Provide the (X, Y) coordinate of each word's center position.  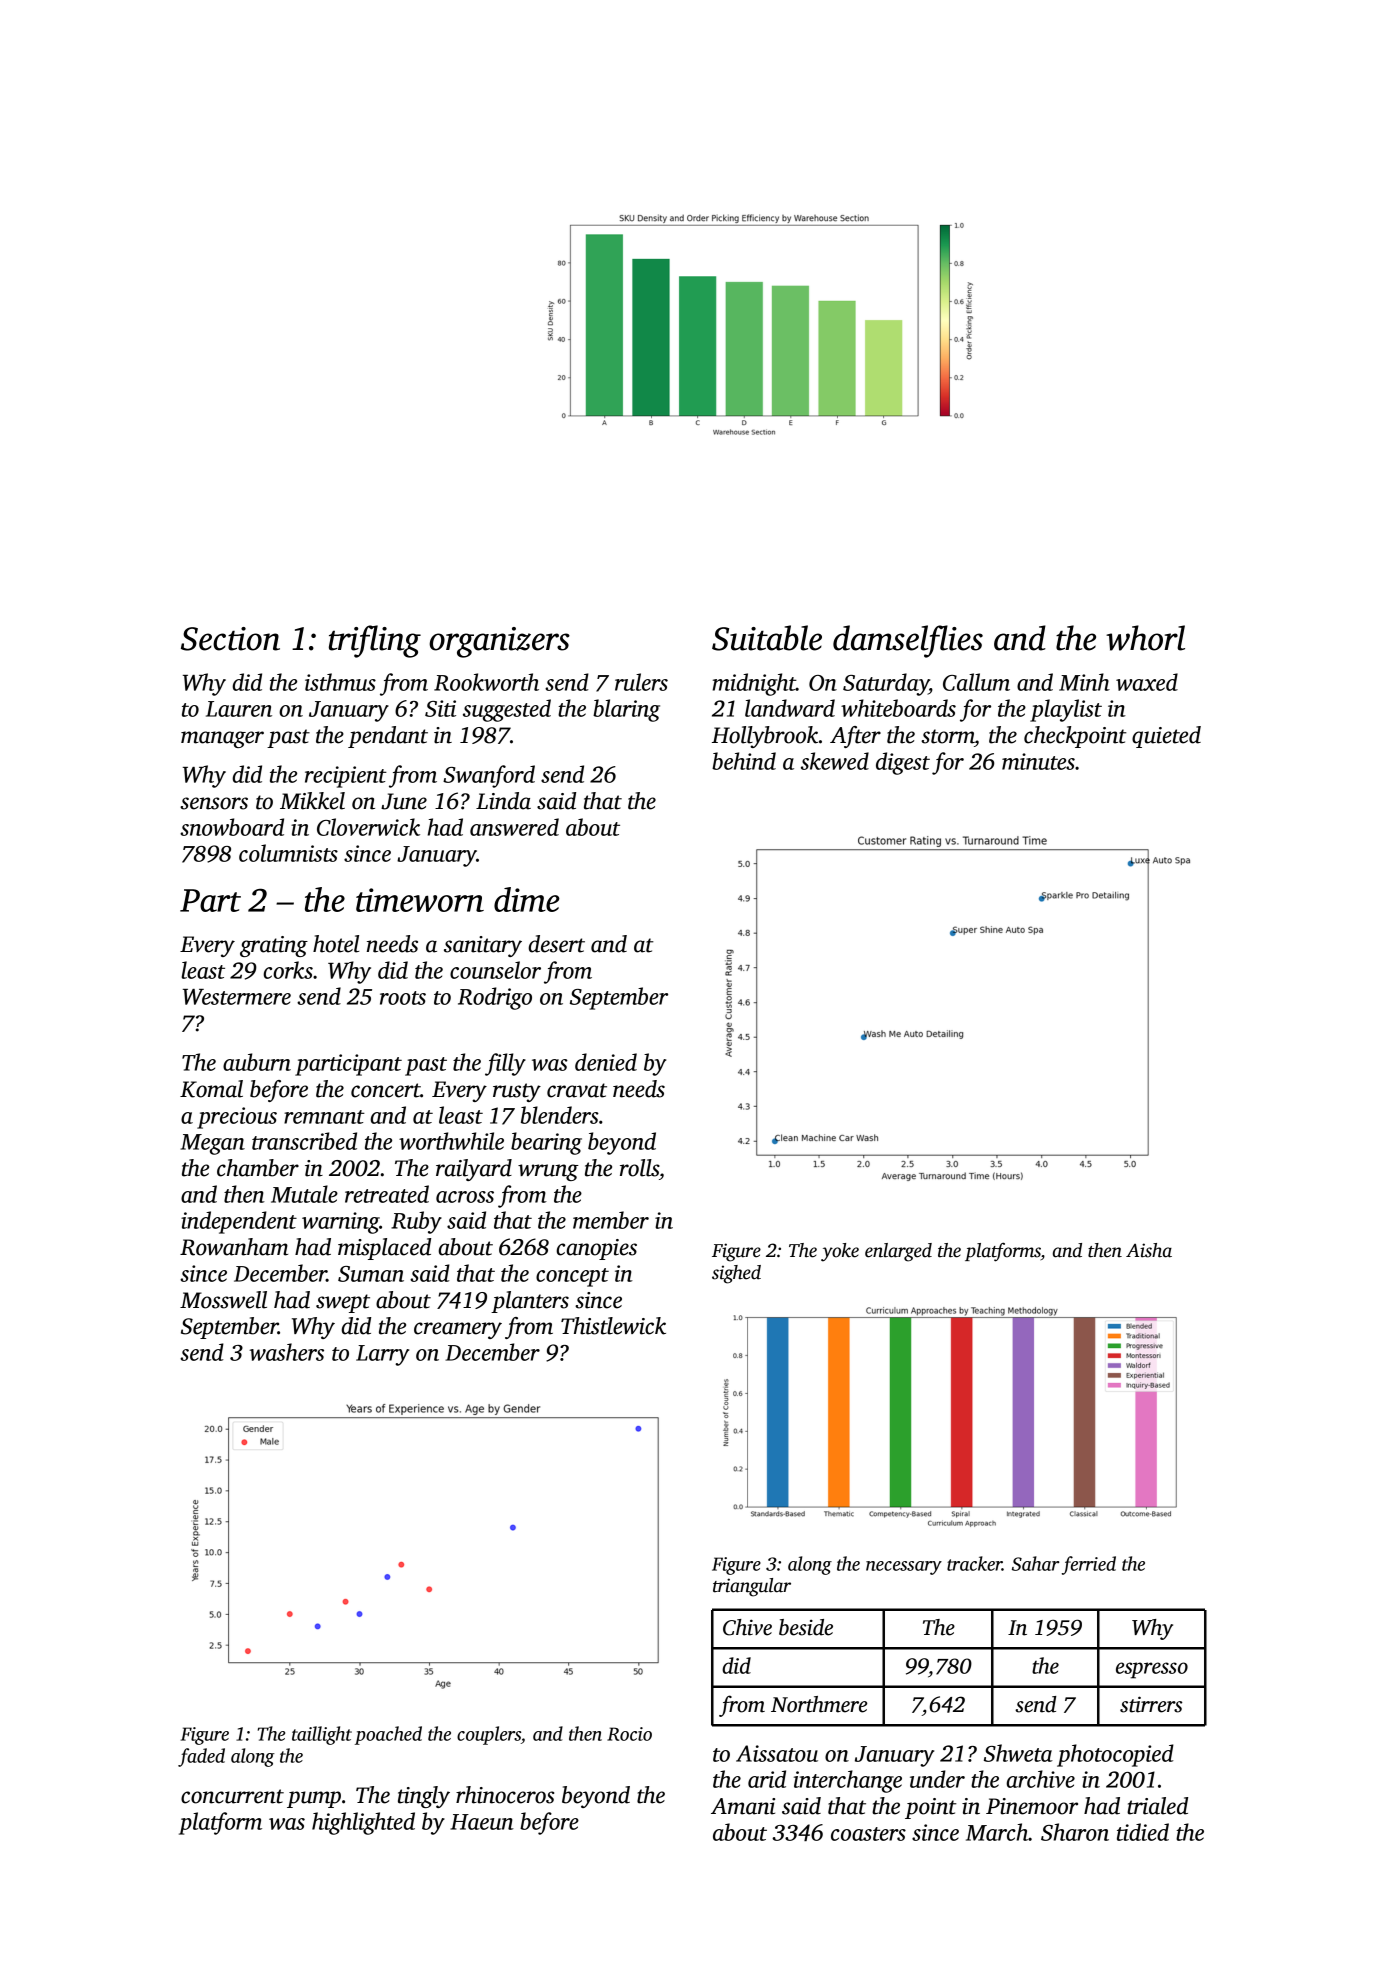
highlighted (363, 1823)
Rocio (629, 1734)
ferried (1089, 1565)
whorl (1145, 638)
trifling (375, 641)
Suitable (767, 638)
